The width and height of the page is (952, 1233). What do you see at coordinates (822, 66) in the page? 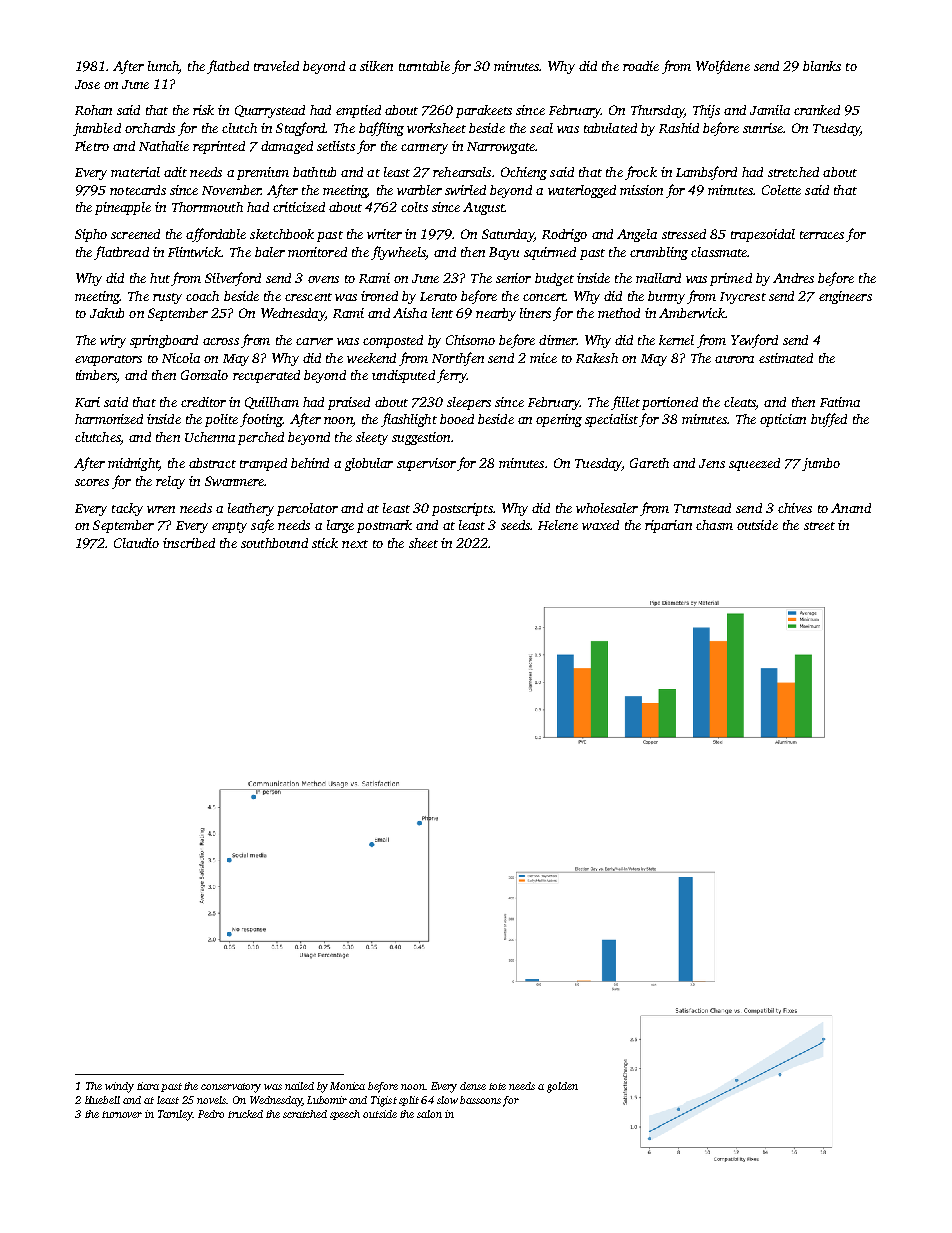
I see `blanks` at bounding box center [822, 66].
